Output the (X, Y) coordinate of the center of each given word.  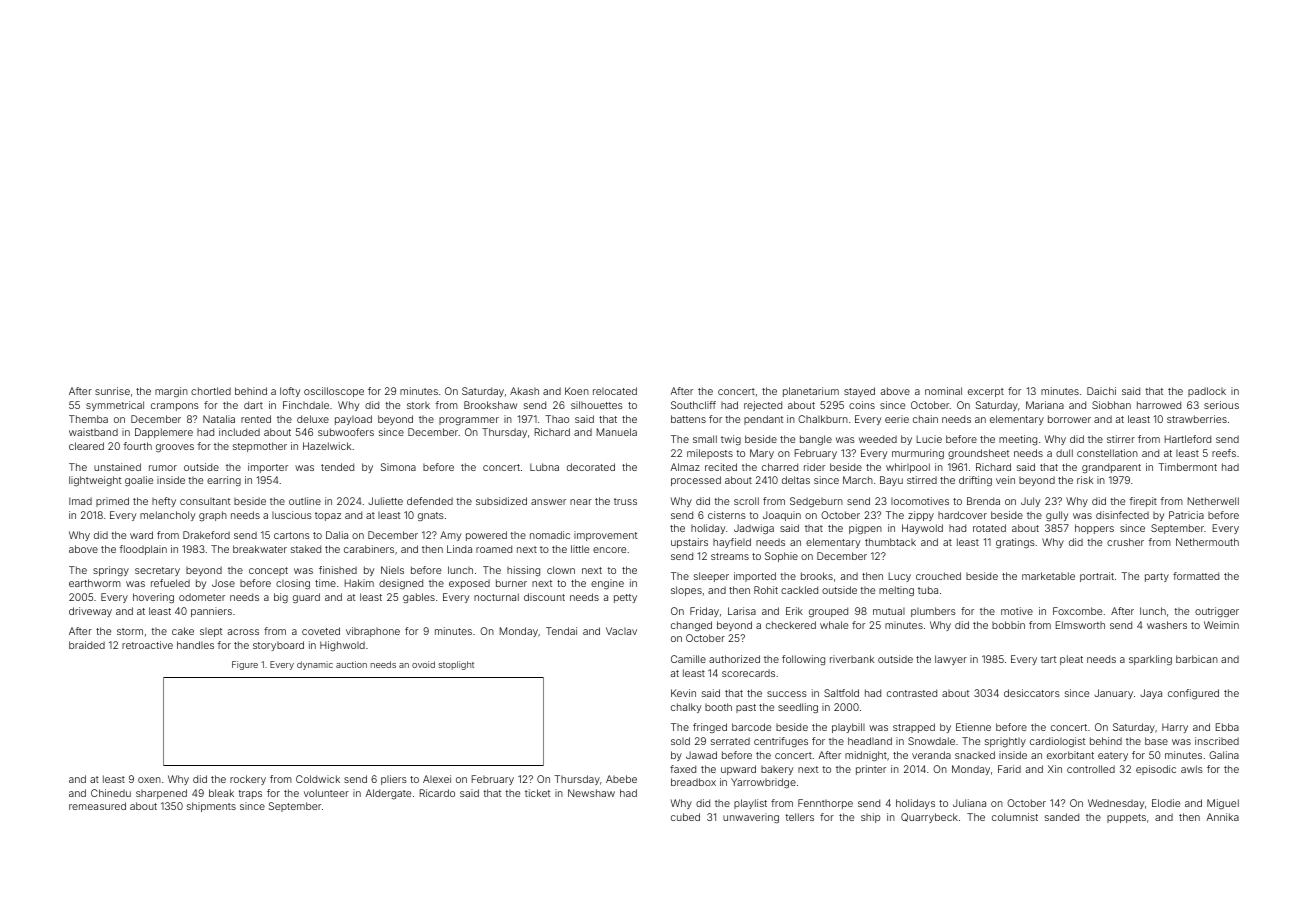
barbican (1197, 659)
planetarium (811, 392)
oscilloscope (334, 392)
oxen (149, 780)
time (325, 583)
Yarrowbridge (763, 783)
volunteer (326, 793)
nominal (943, 391)
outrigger (1217, 612)
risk (1085, 480)
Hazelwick (327, 446)
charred (780, 467)
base (1156, 741)
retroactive (147, 645)
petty (625, 598)
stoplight (456, 665)
